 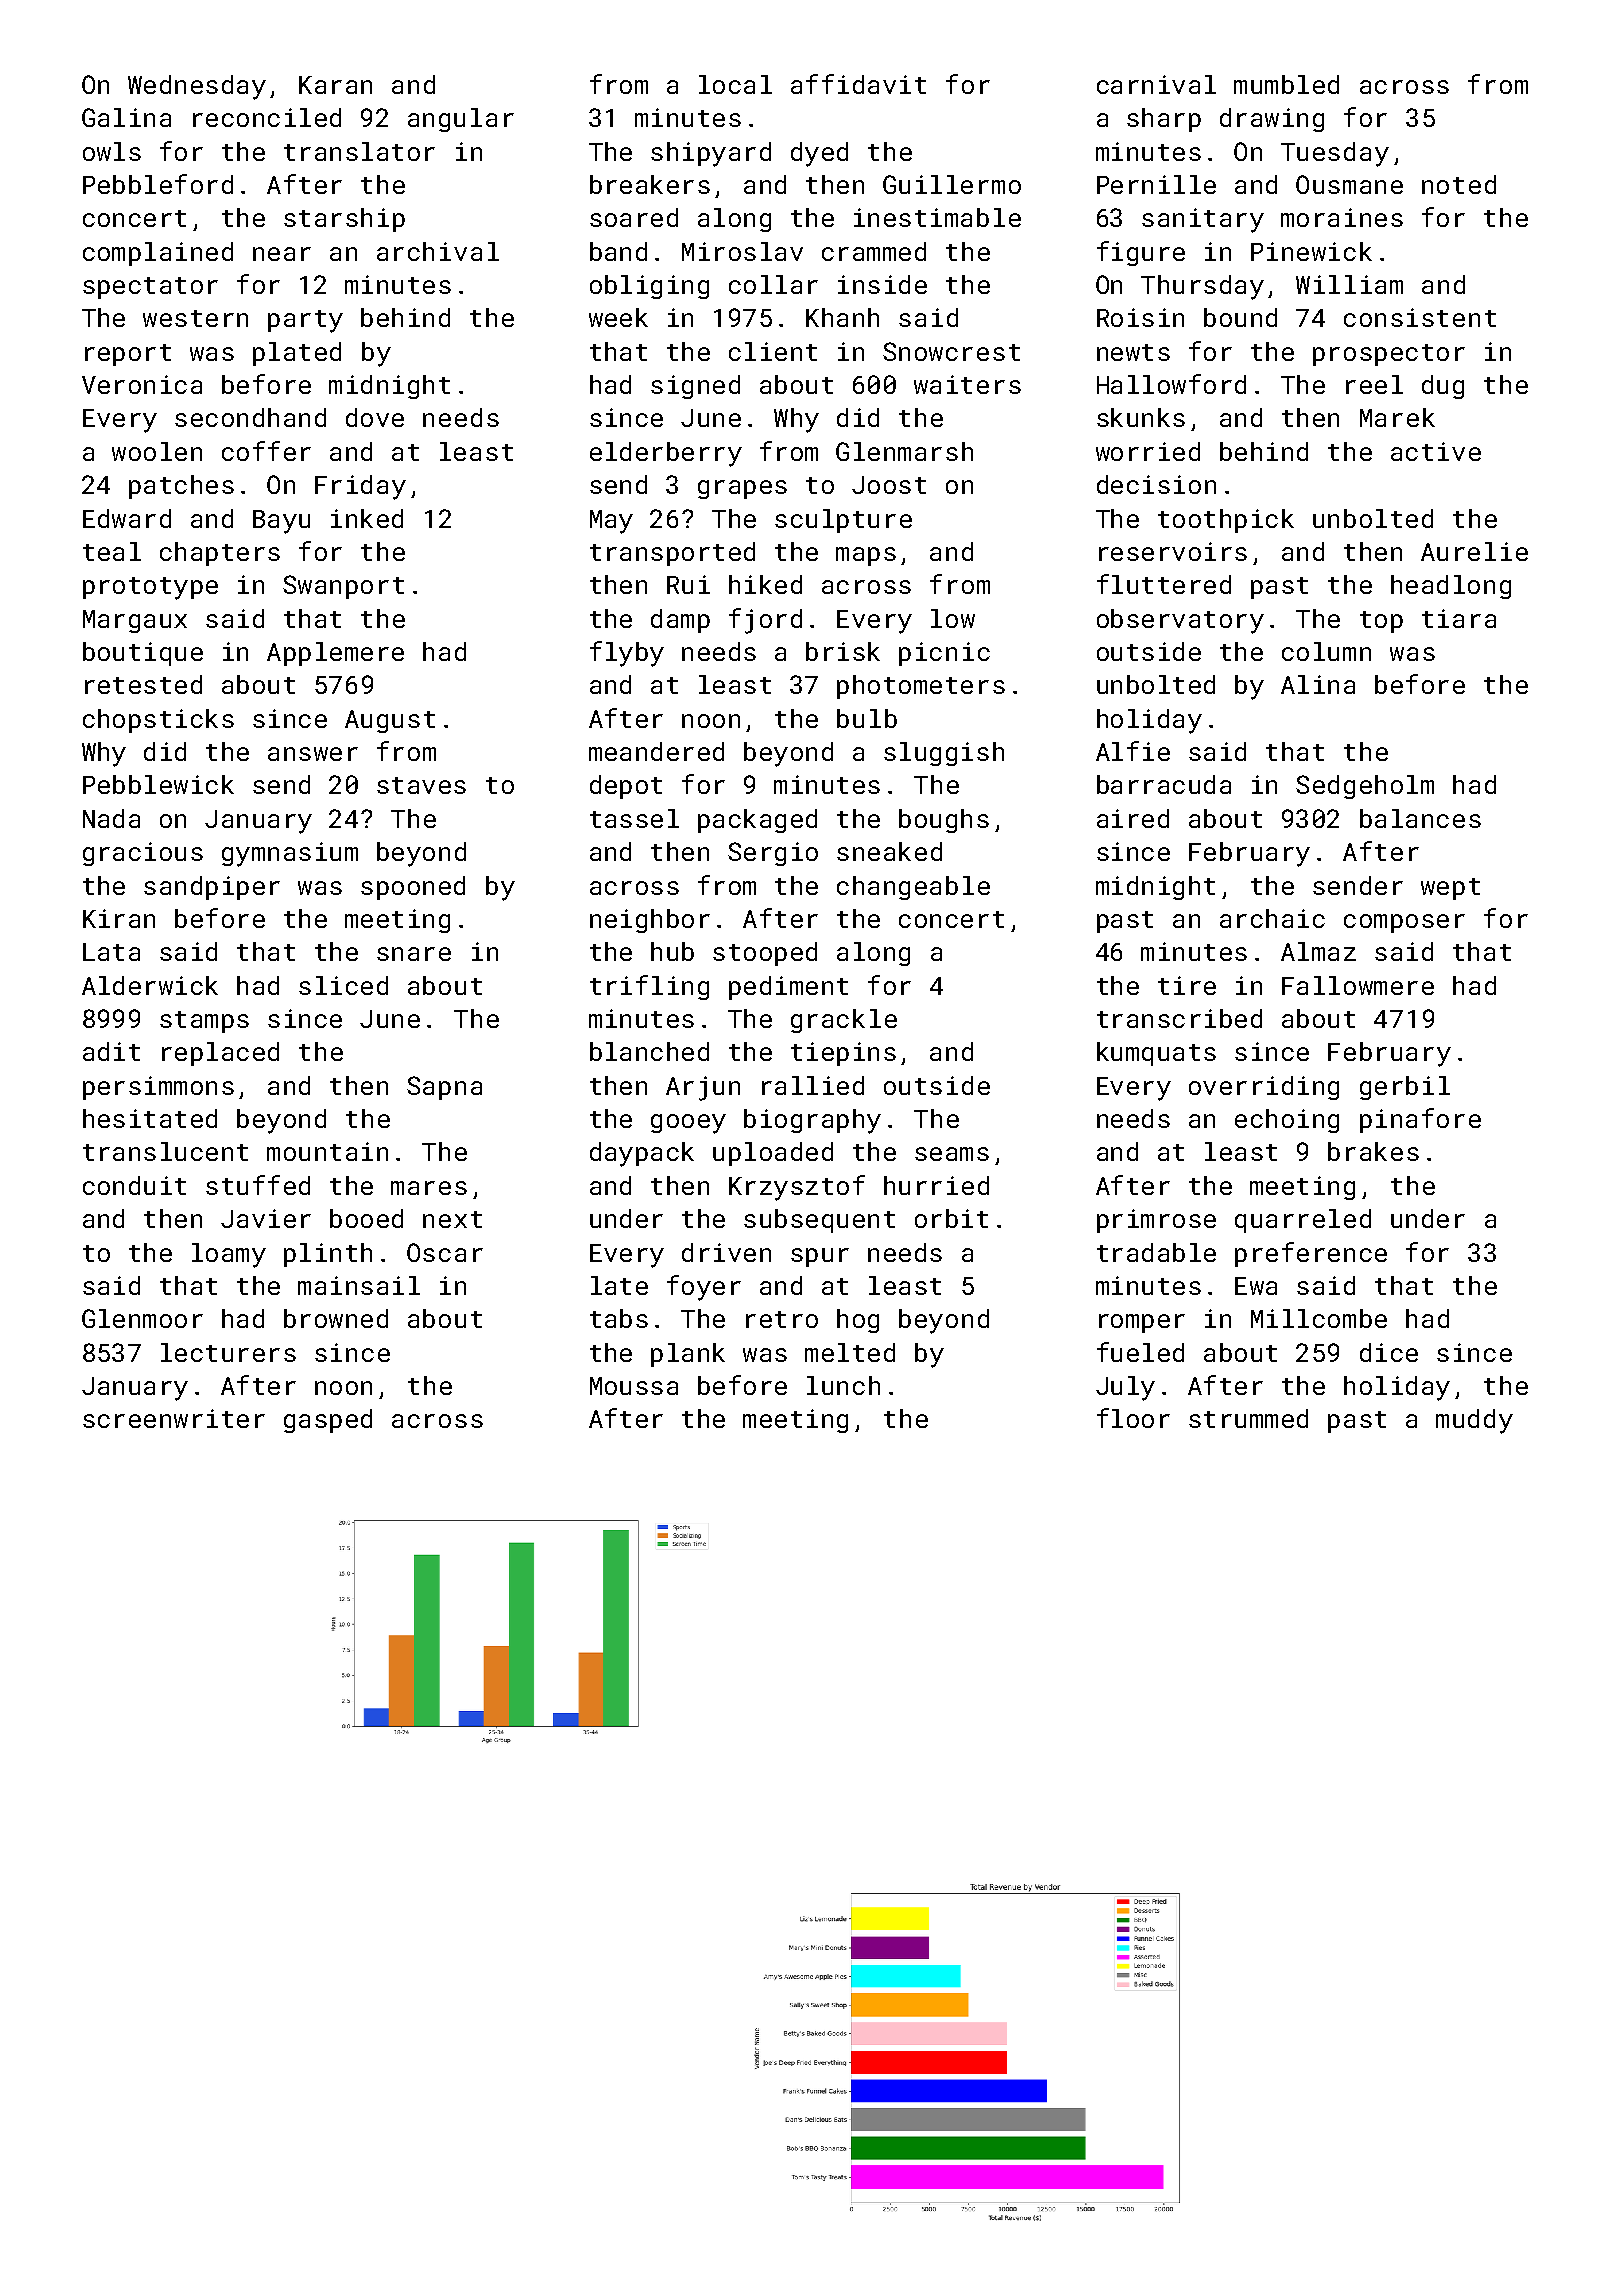 I want to click on tradable, so click(x=1156, y=1252).
